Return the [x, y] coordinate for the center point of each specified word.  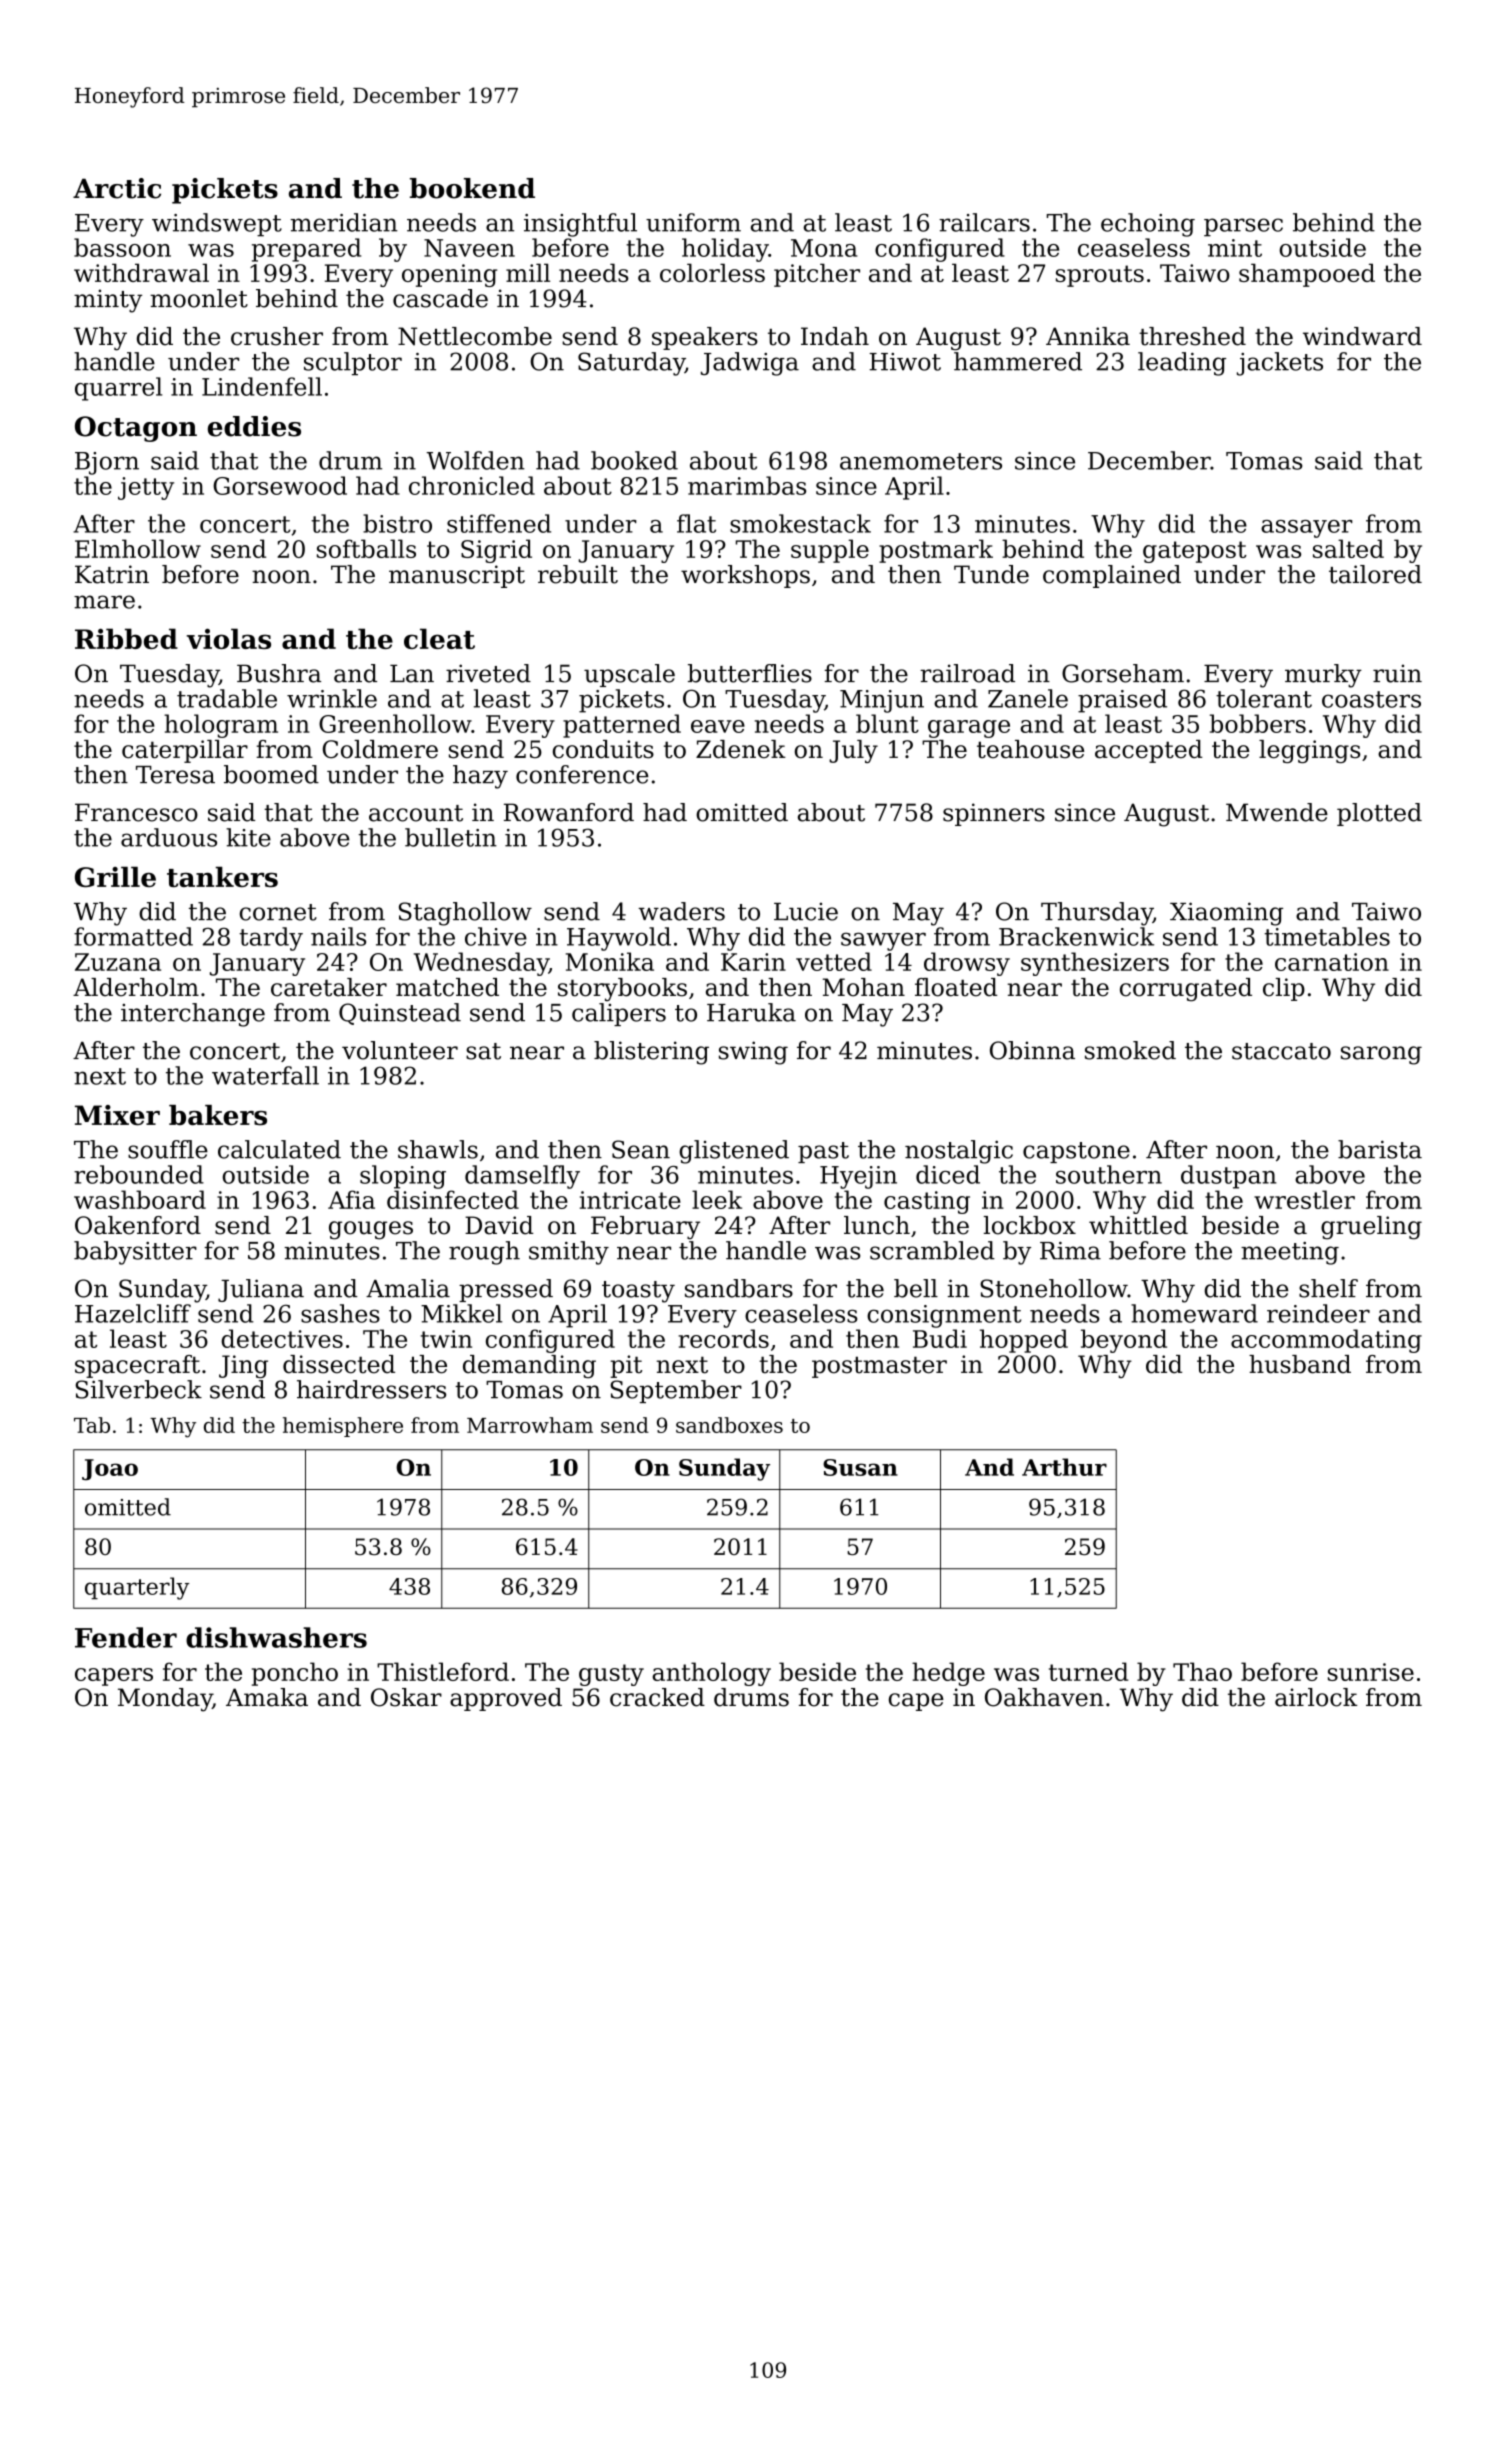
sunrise [1371, 1672]
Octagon [136, 429]
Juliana [261, 1290]
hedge [948, 1674]
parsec [1243, 227]
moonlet [199, 298]
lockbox [1030, 1225]
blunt [887, 723]
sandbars [739, 1288]
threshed [1192, 336]
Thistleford [443, 1671]
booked [634, 460]
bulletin [451, 837]
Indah [835, 336]
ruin [1397, 673]
